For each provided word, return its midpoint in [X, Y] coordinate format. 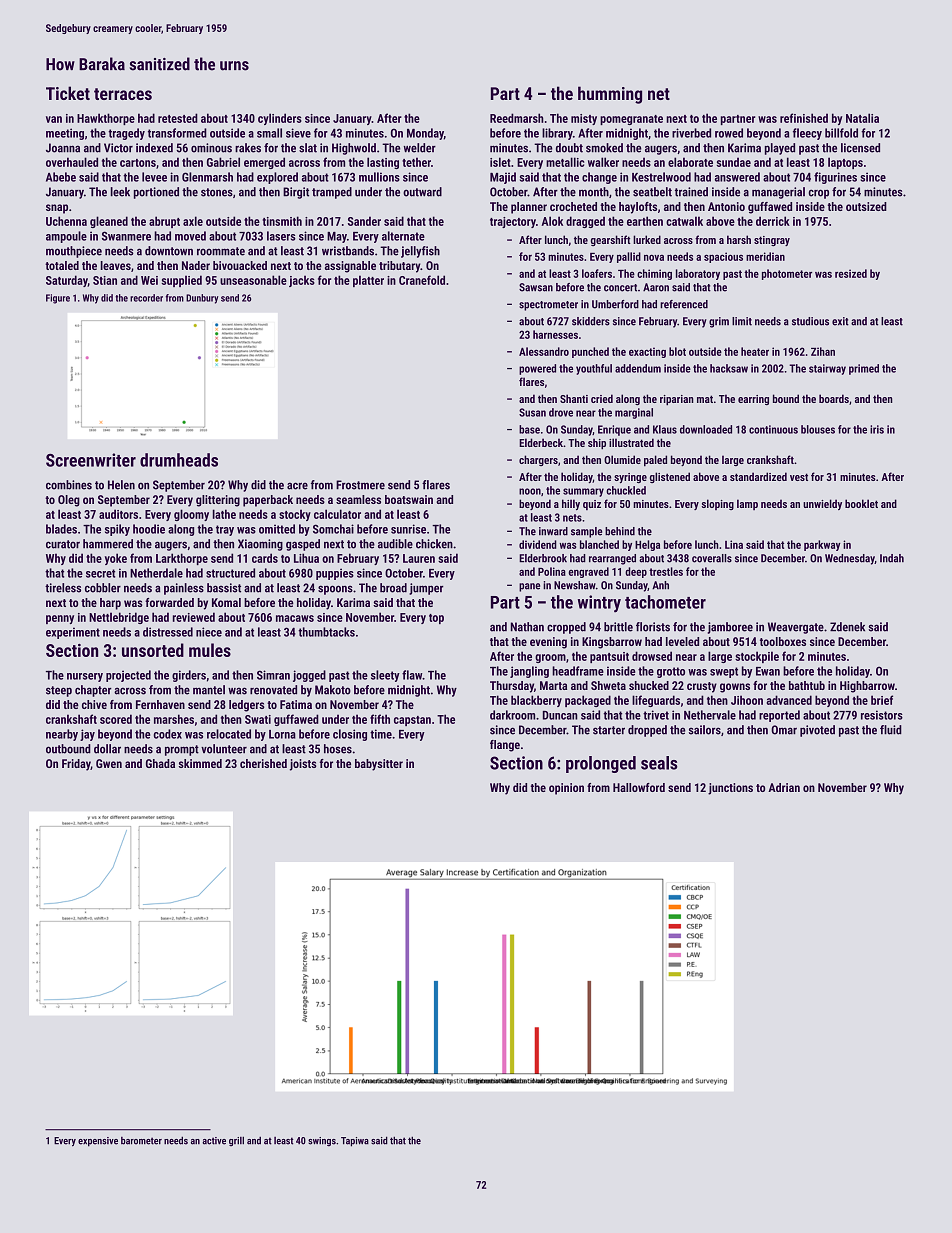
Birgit [296, 193]
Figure [58, 299]
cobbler [103, 588]
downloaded [706, 429]
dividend [538, 544]
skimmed [200, 763]
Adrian [784, 787]
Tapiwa [355, 1142]
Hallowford [639, 787]
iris [877, 429]
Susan [532, 412]
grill [236, 1141]
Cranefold [422, 280]
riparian [677, 400]
